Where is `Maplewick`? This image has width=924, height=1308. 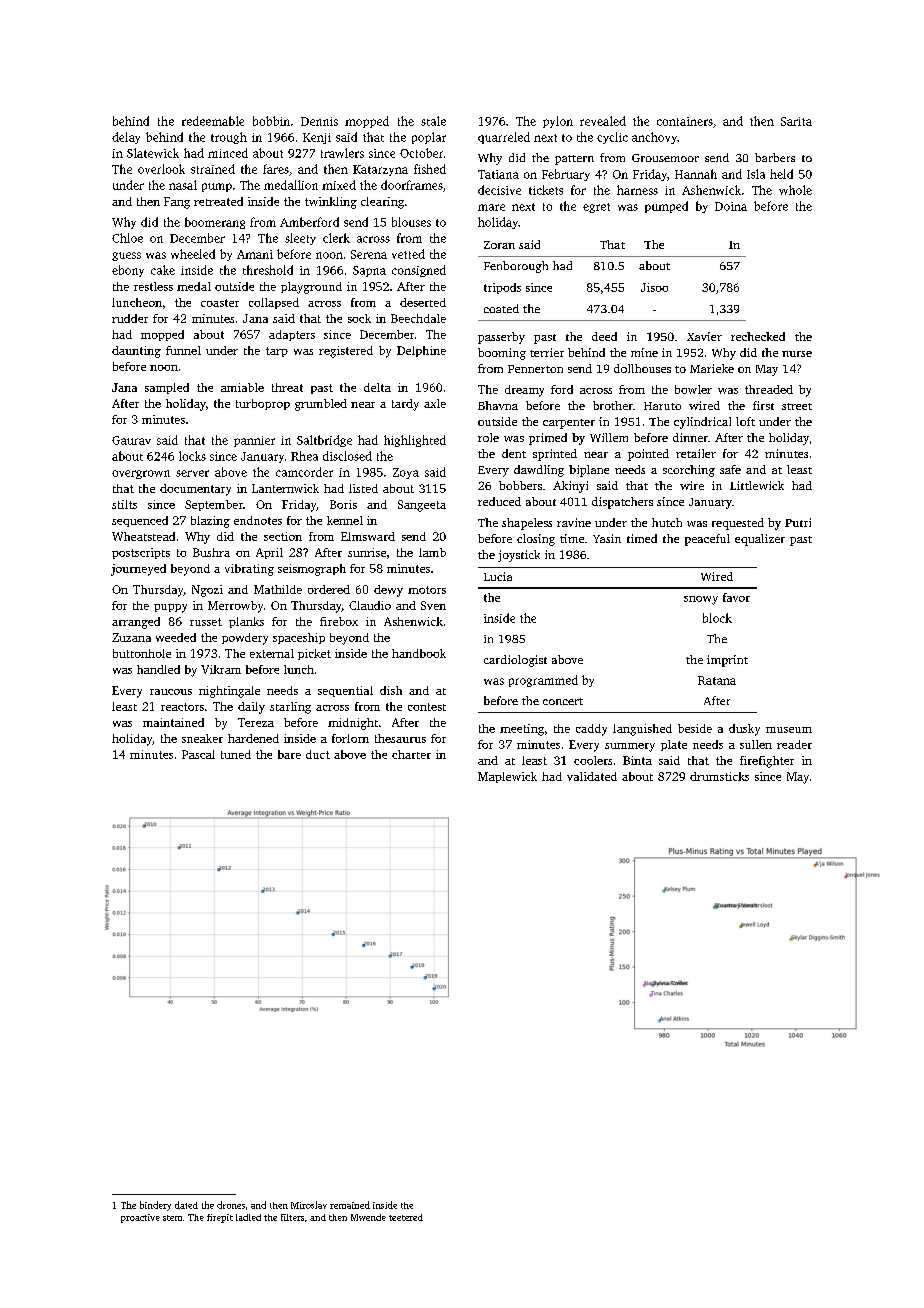 Maplewick is located at coordinates (507, 777).
